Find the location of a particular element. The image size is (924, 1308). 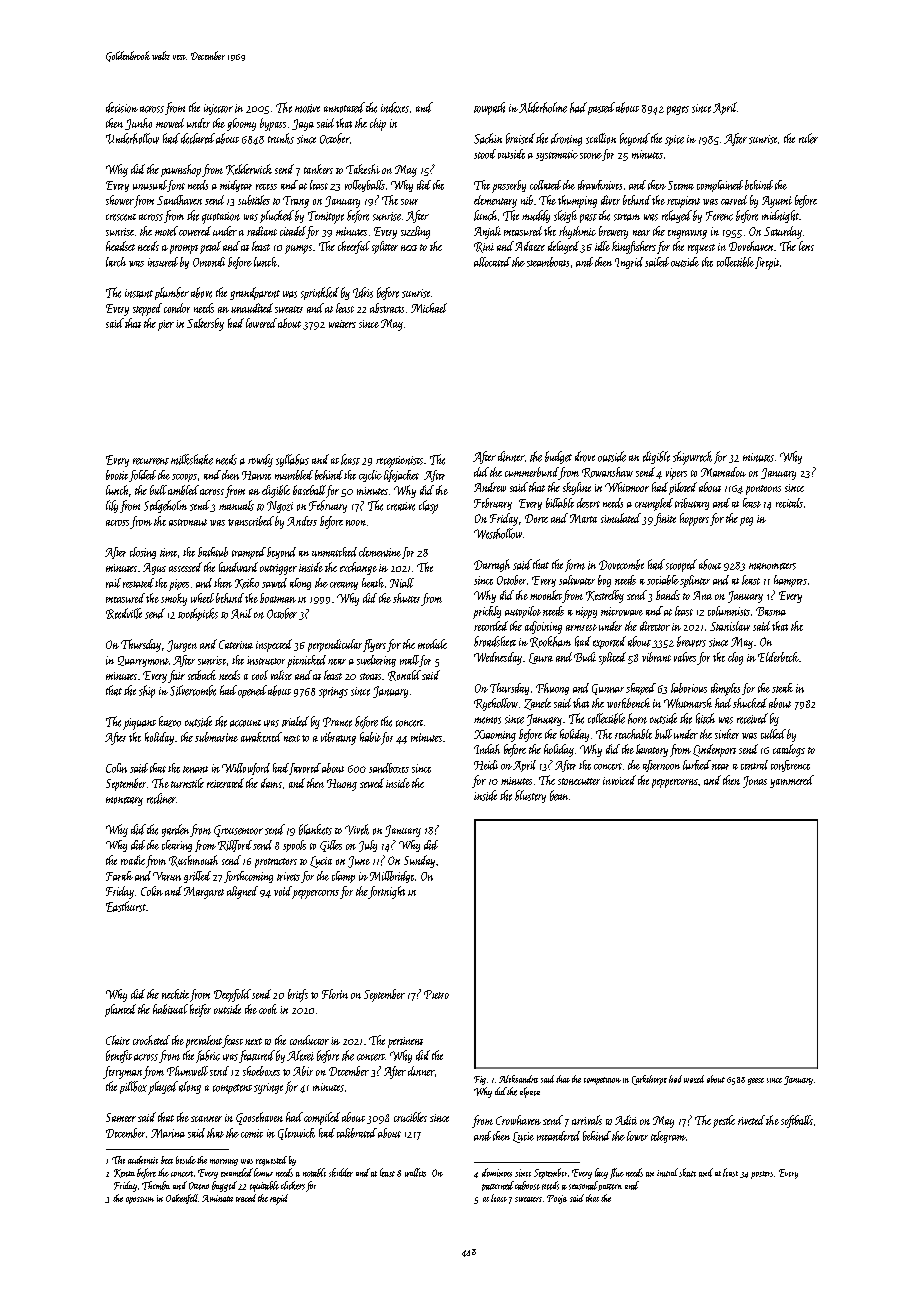

grandparent is located at coordinates (255, 293).
